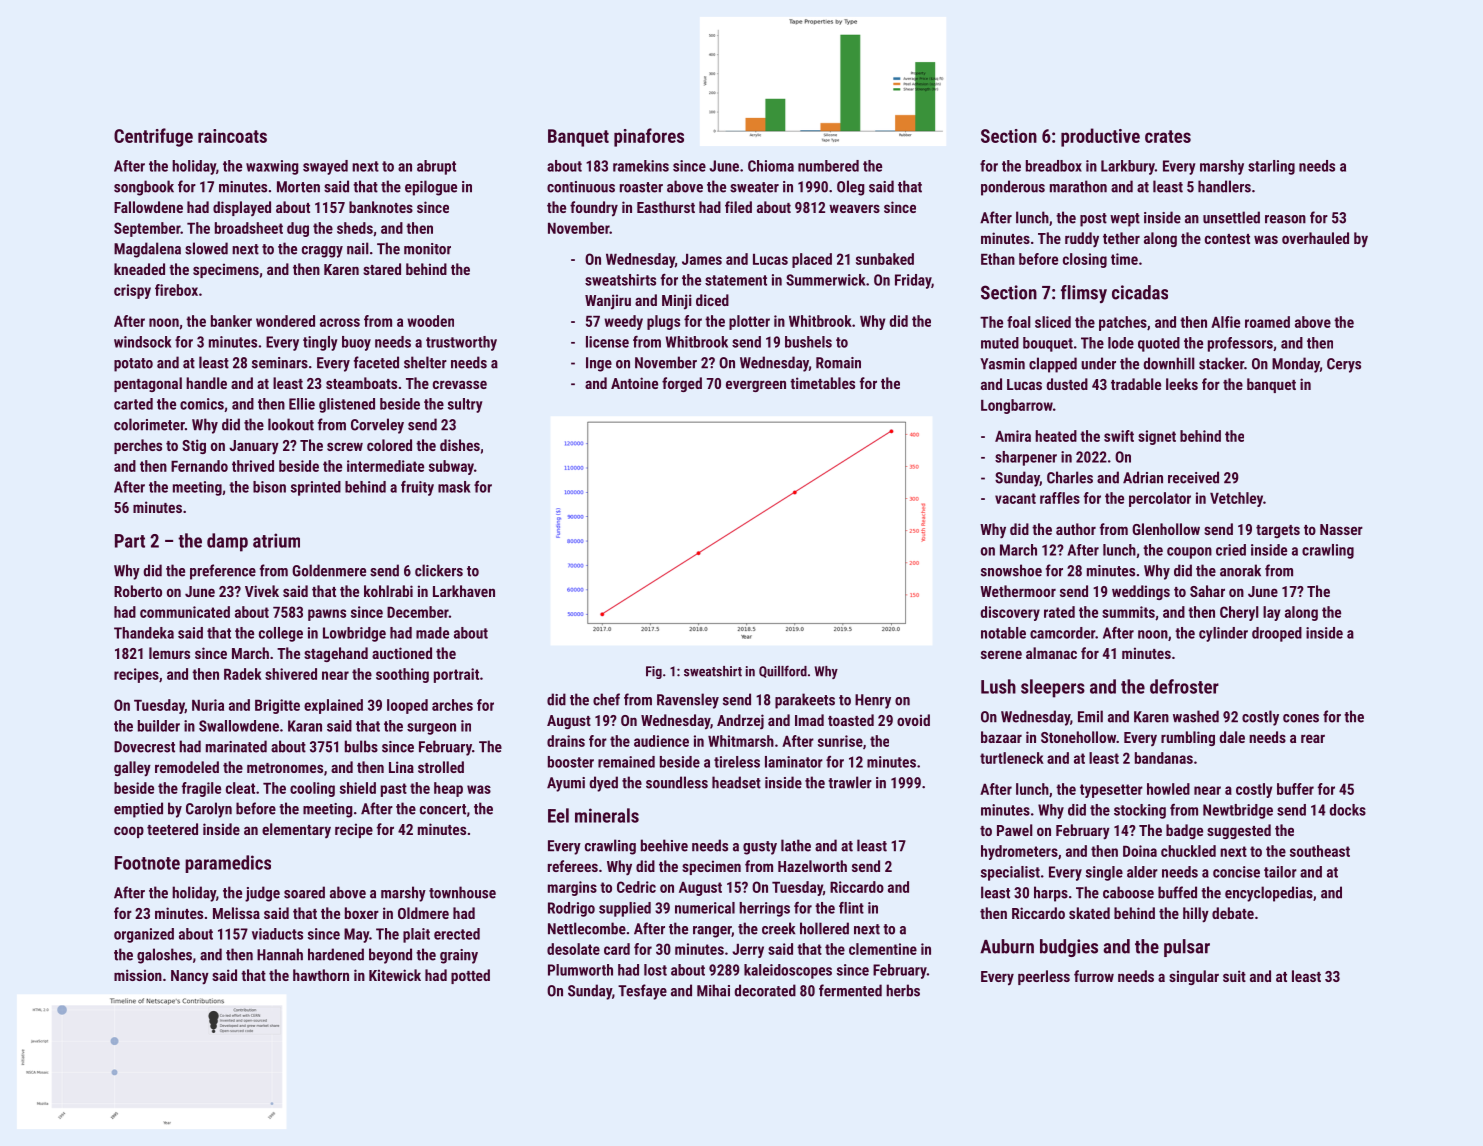  What do you see at coordinates (1184, 686) in the page?
I see `defroster` at bounding box center [1184, 686].
